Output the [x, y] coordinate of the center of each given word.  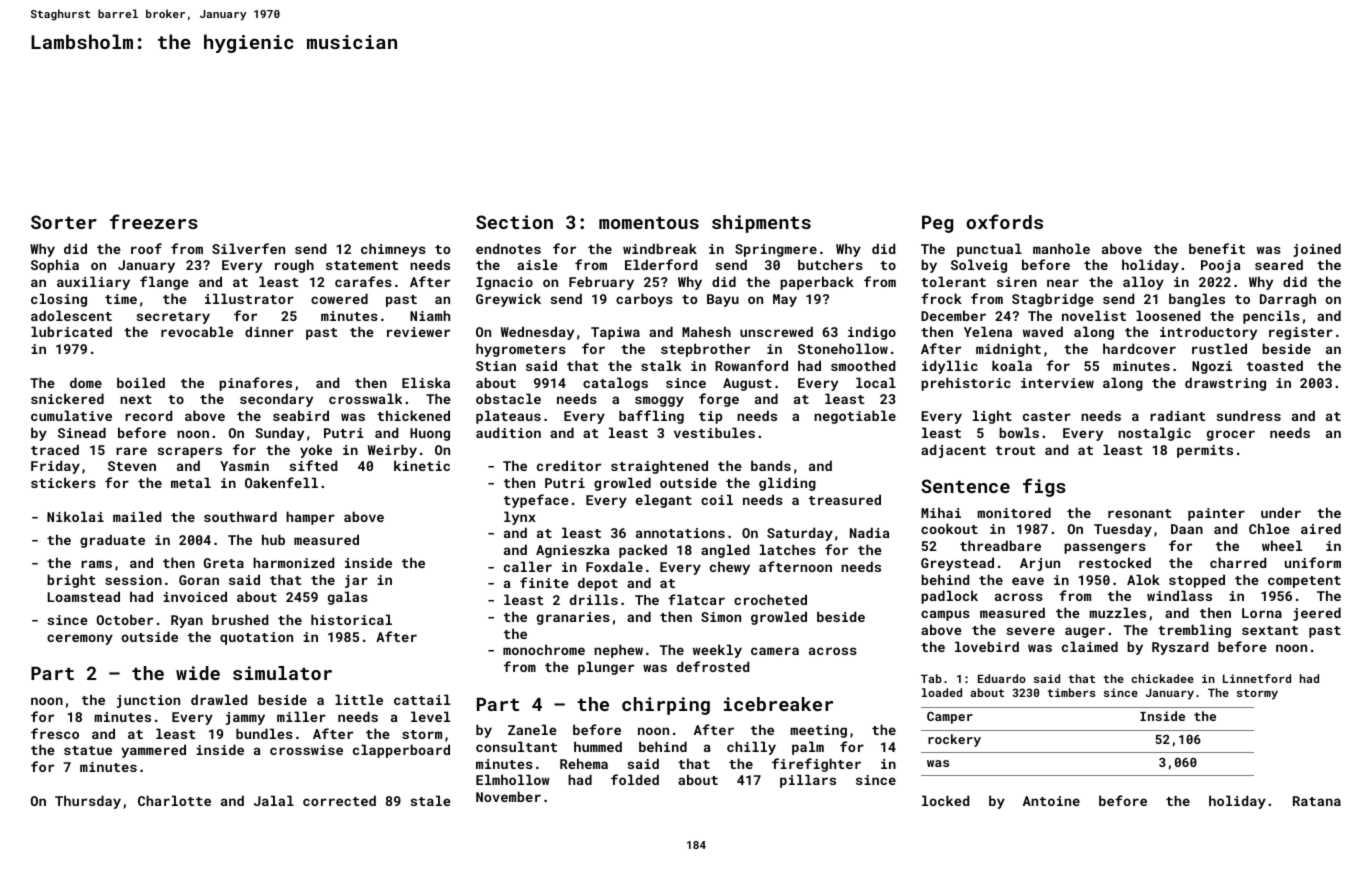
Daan [1187, 529]
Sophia [55, 266]
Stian [496, 366]
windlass [1179, 595]
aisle [537, 264]
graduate [112, 541]
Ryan [187, 621]
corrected [339, 800]
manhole [1061, 248]
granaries [573, 618]
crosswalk [365, 398]
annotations [680, 533]
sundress [1249, 415]
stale [431, 800]
